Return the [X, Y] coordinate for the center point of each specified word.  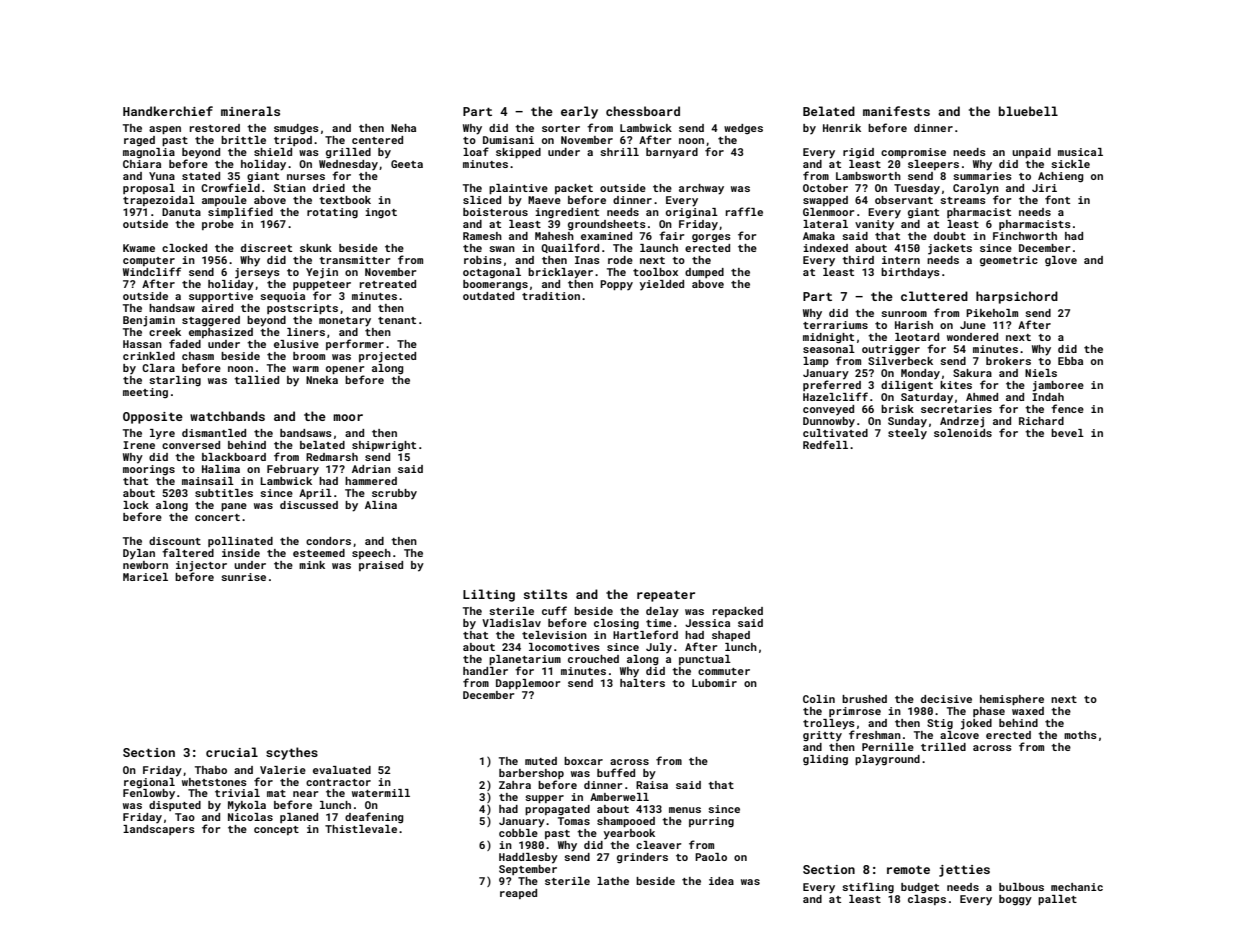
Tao [185, 817]
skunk [316, 248]
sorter [561, 128]
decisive [946, 699]
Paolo [711, 857]
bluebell [1028, 111]
